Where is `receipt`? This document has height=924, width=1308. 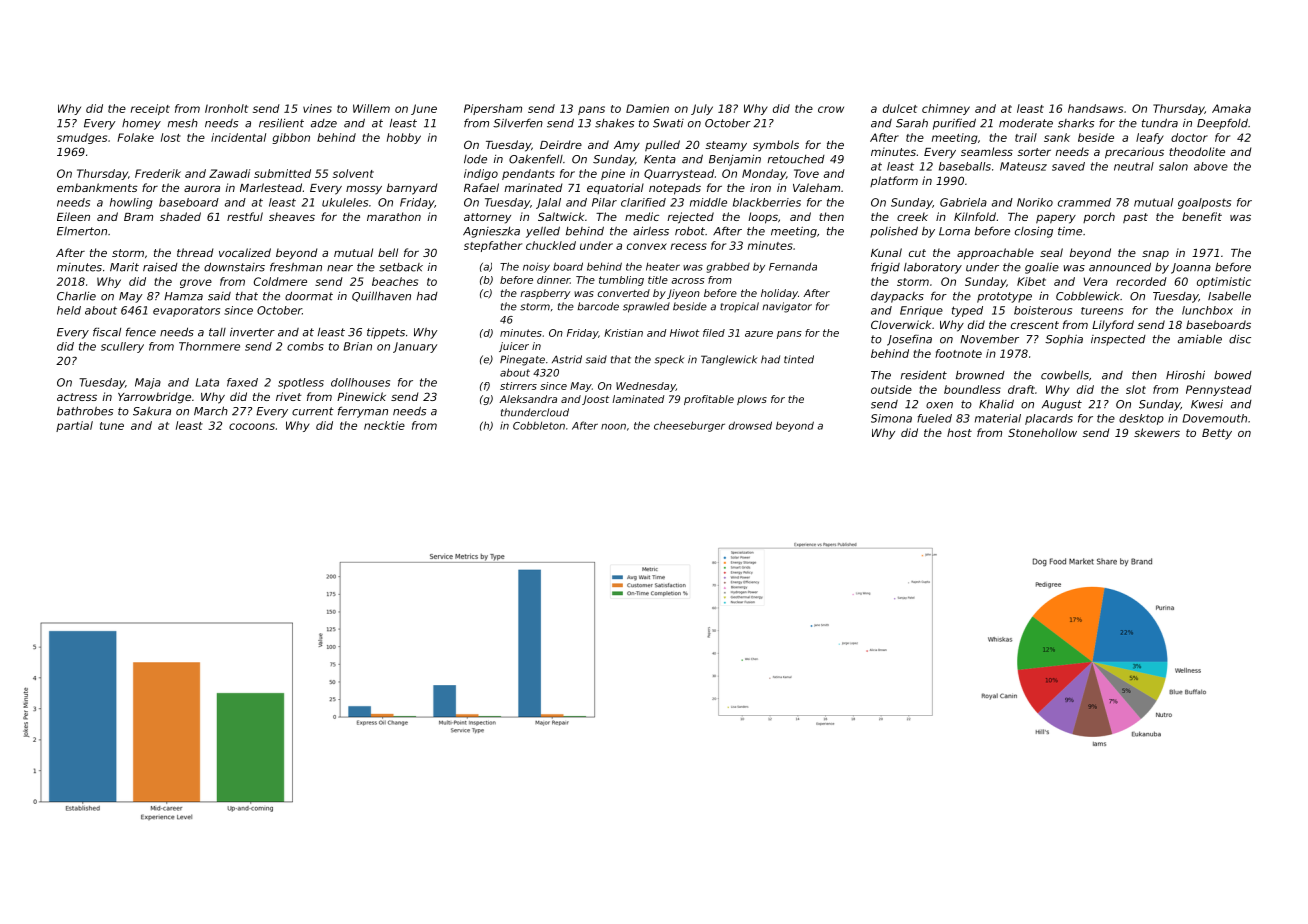 receipt is located at coordinates (150, 109).
